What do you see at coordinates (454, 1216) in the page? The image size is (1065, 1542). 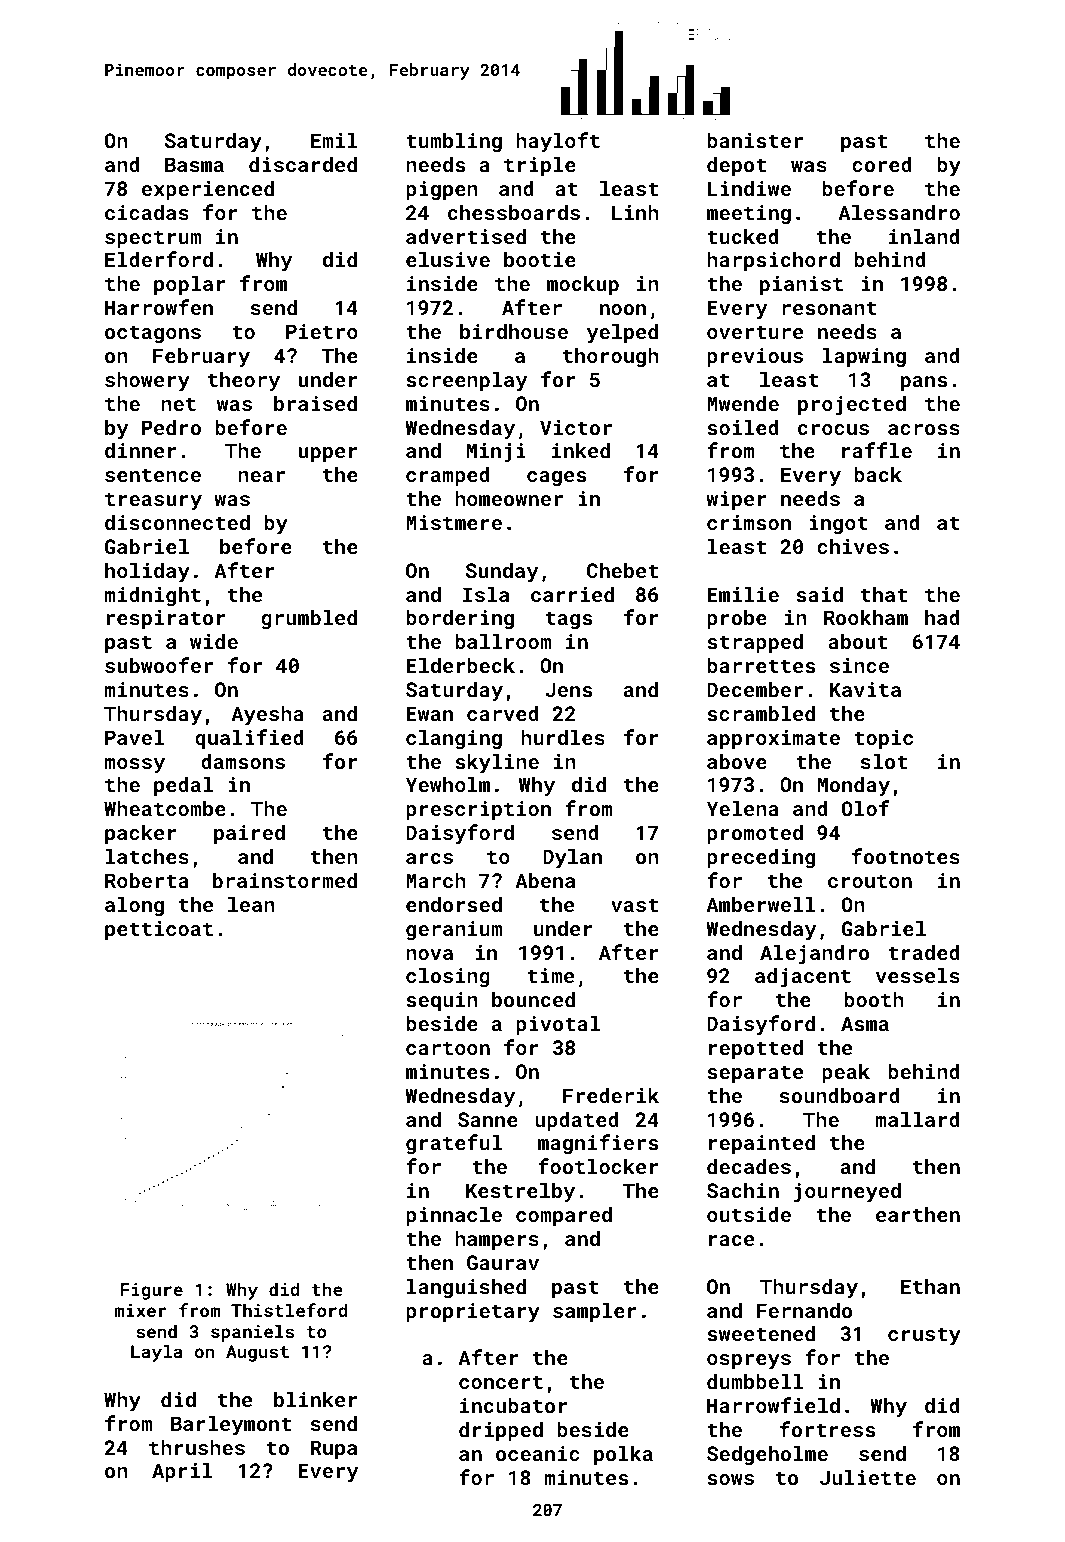 I see `pinnacle` at bounding box center [454, 1216].
